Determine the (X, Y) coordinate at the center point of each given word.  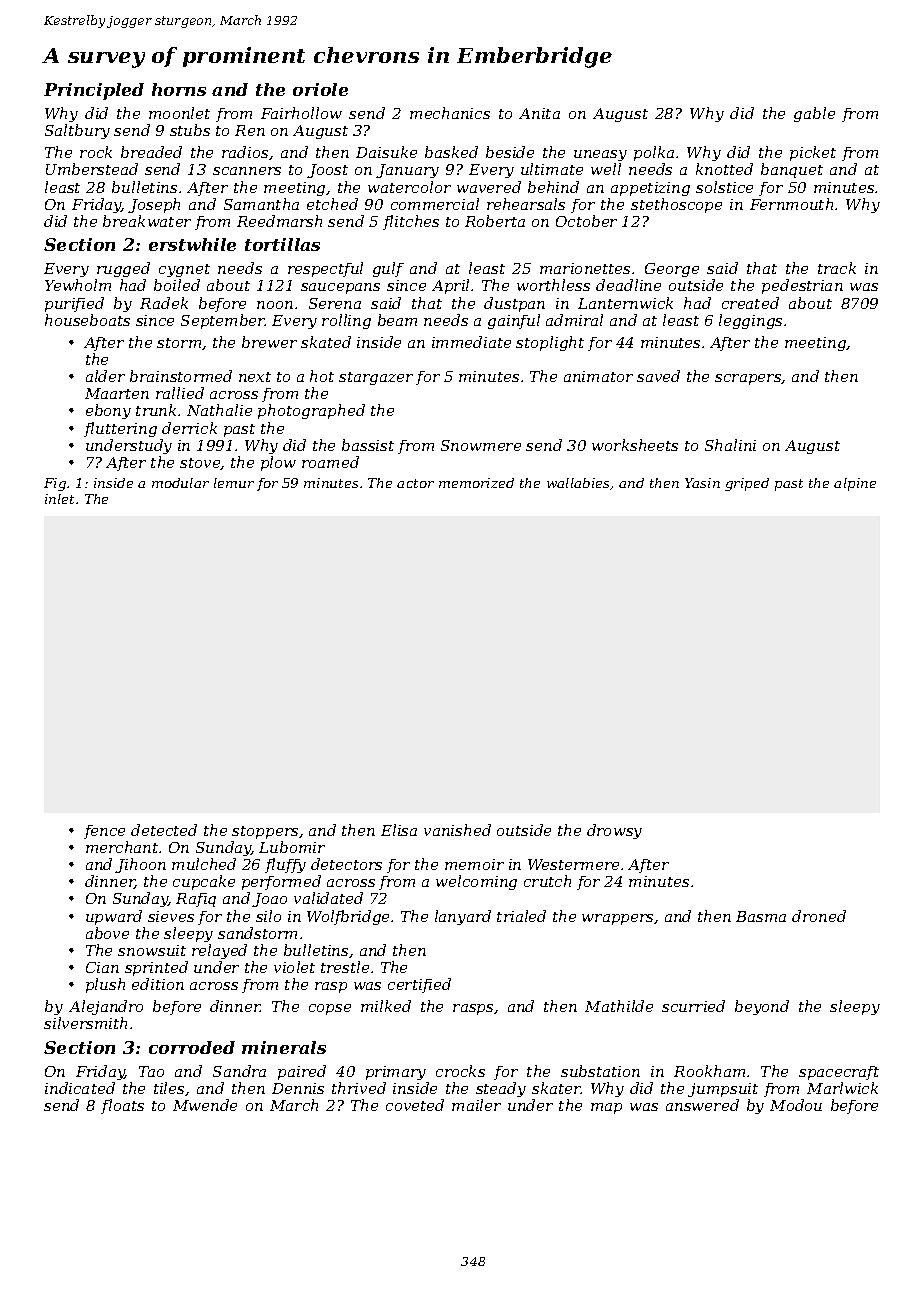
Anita (539, 113)
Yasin (702, 483)
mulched (204, 864)
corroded (192, 1047)
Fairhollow (301, 113)
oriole (320, 89)
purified (74, 304)
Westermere (573, 864)
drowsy (614, 831)
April (450, 286)
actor (415, 483)
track (837, 268)
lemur (234, 483)
